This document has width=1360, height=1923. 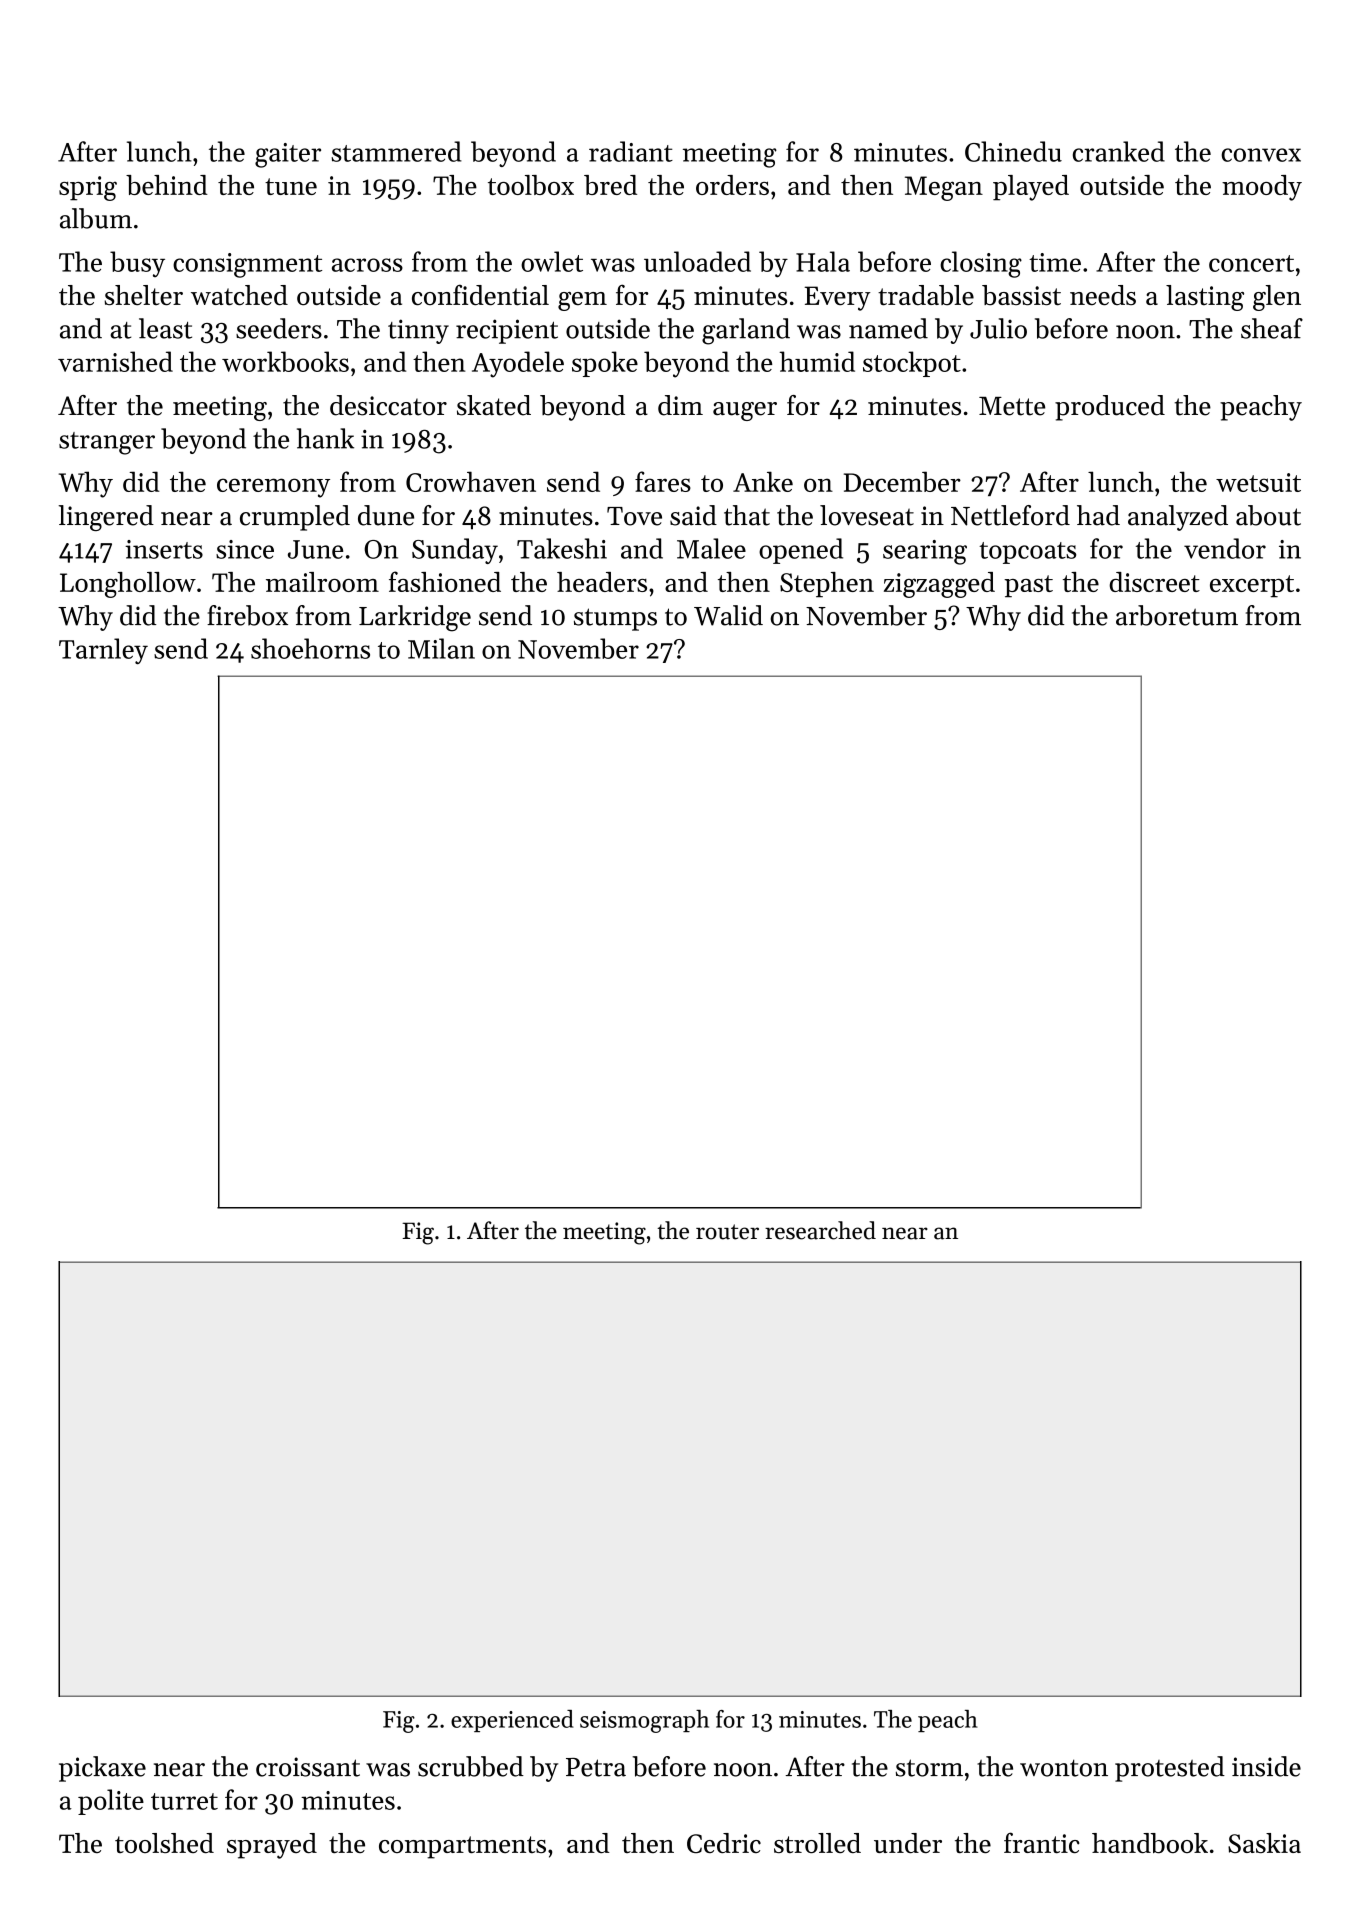 I want to click on behind, so click(x=167, y=185).
